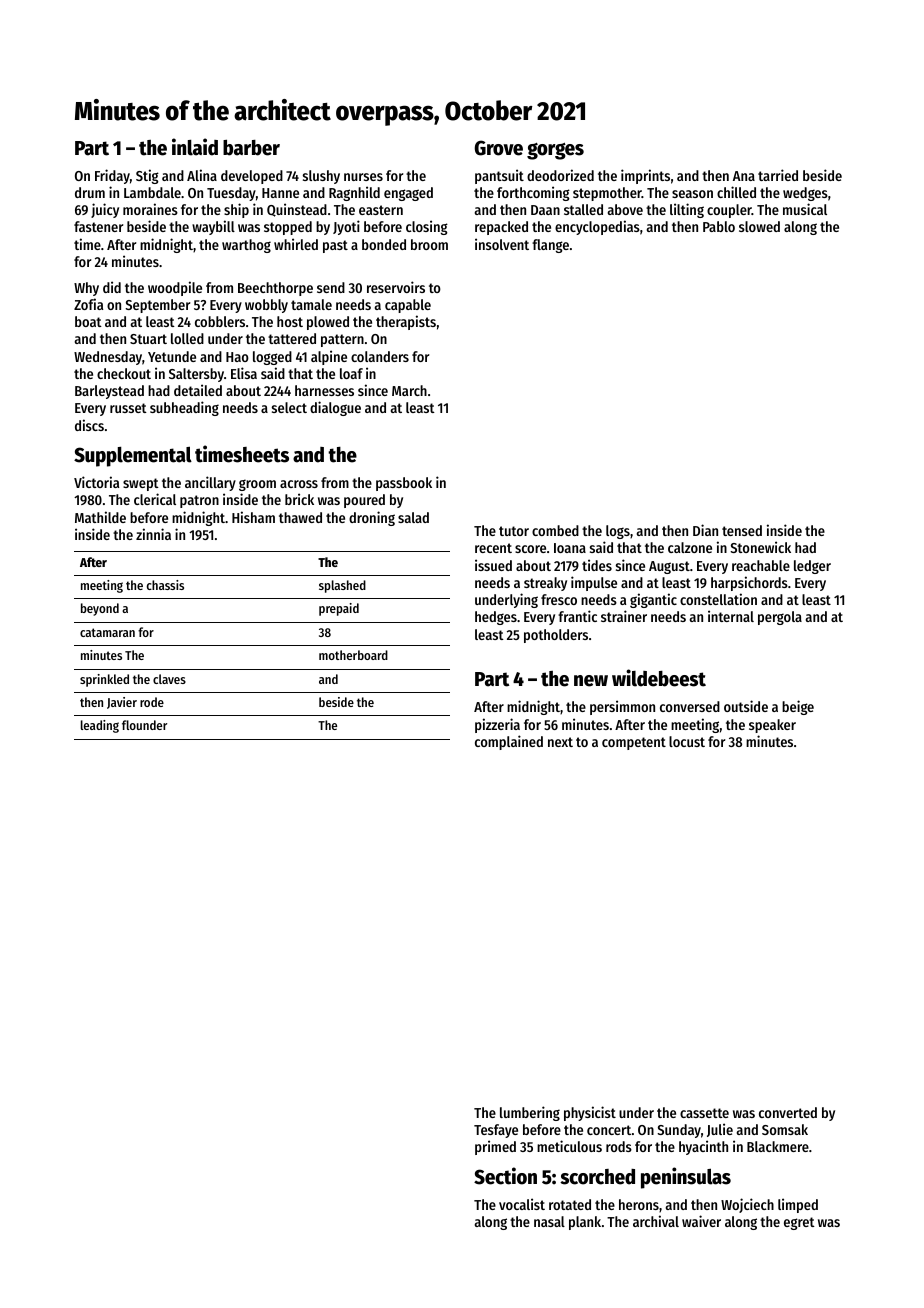  I want to click on egret, so click(799, 1223).
